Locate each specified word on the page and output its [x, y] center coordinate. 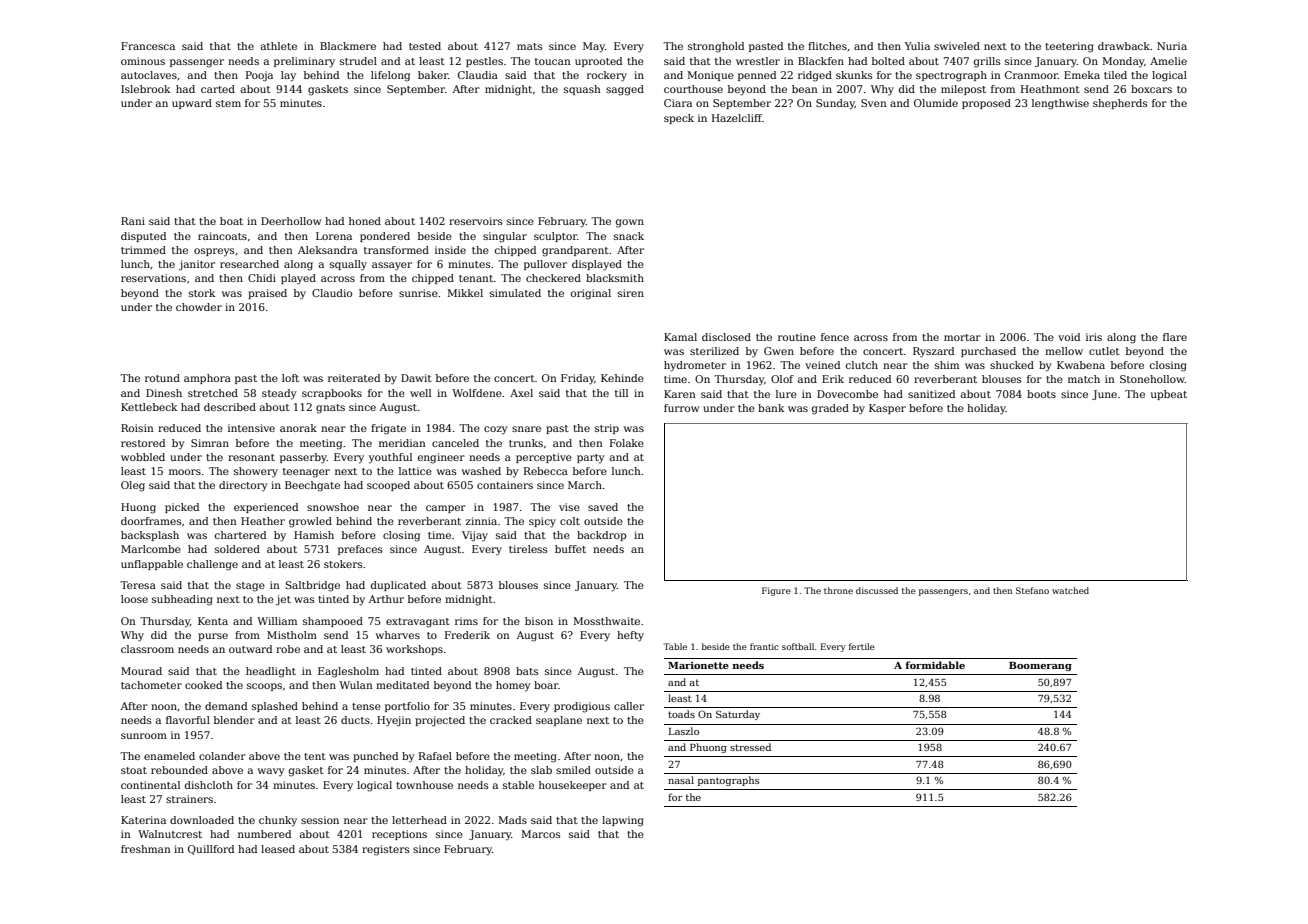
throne [838, 590]
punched [375, 757]
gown [630, 223]
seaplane [559, 721]
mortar [962, 337]
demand [226, 706]
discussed [877, 590]
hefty [630, 636]
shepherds [1120, 104]
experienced [266, 508]
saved [603, 507]
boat [231, 221]
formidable [935, 665]
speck [679, 119]
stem [228, 103]
